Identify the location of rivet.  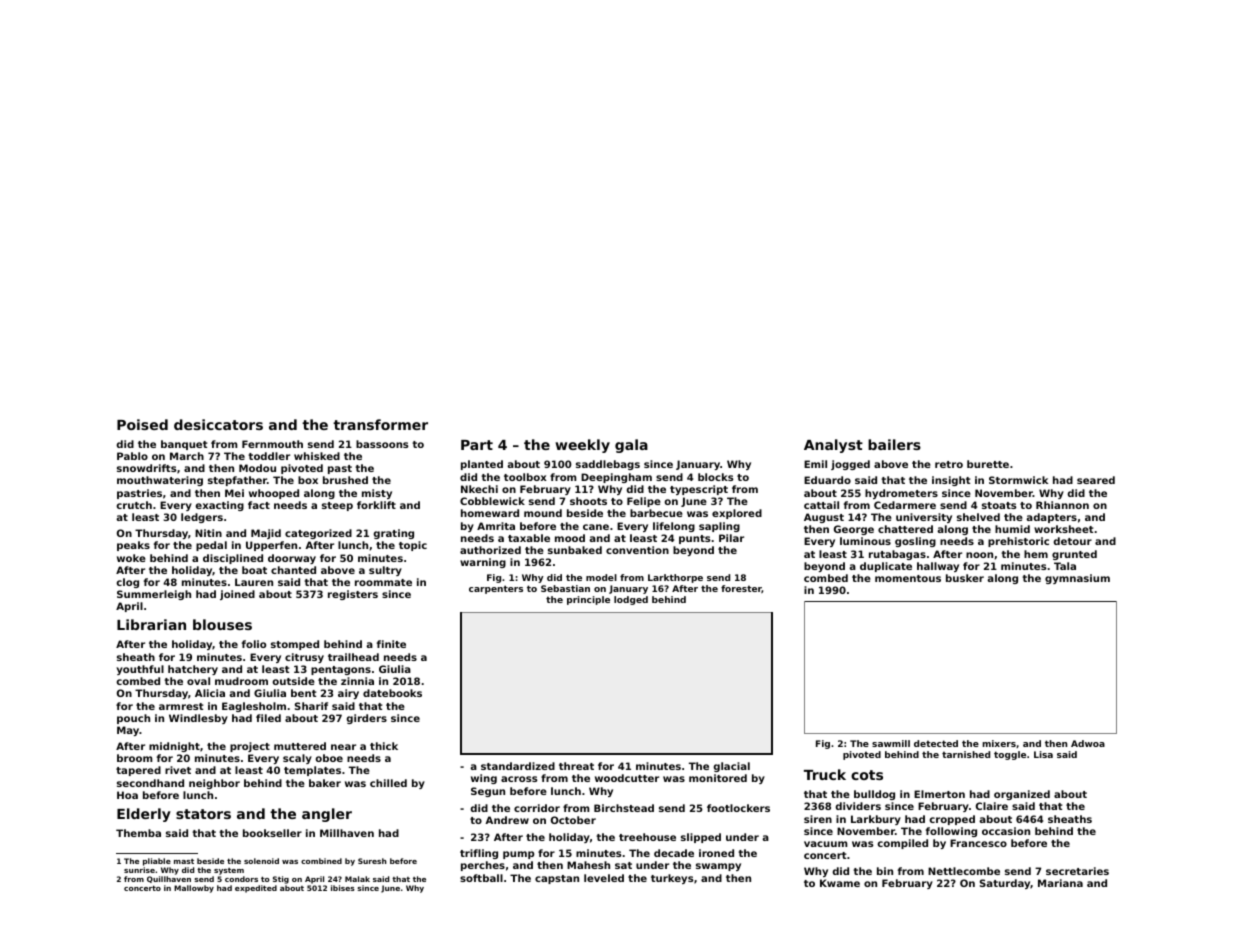
(178, 770).
